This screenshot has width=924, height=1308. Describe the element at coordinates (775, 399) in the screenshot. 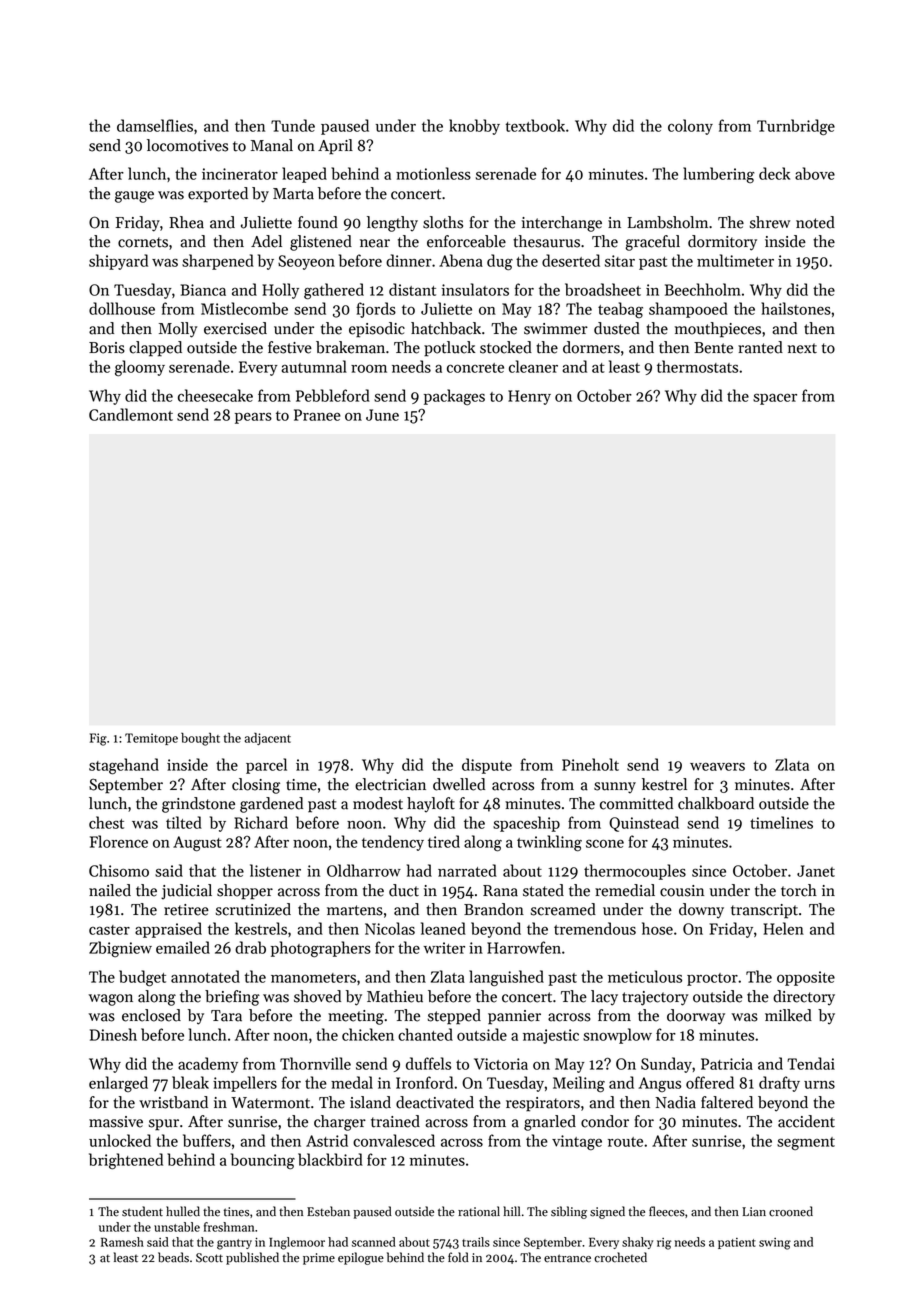

I see `spacer` at that location.
